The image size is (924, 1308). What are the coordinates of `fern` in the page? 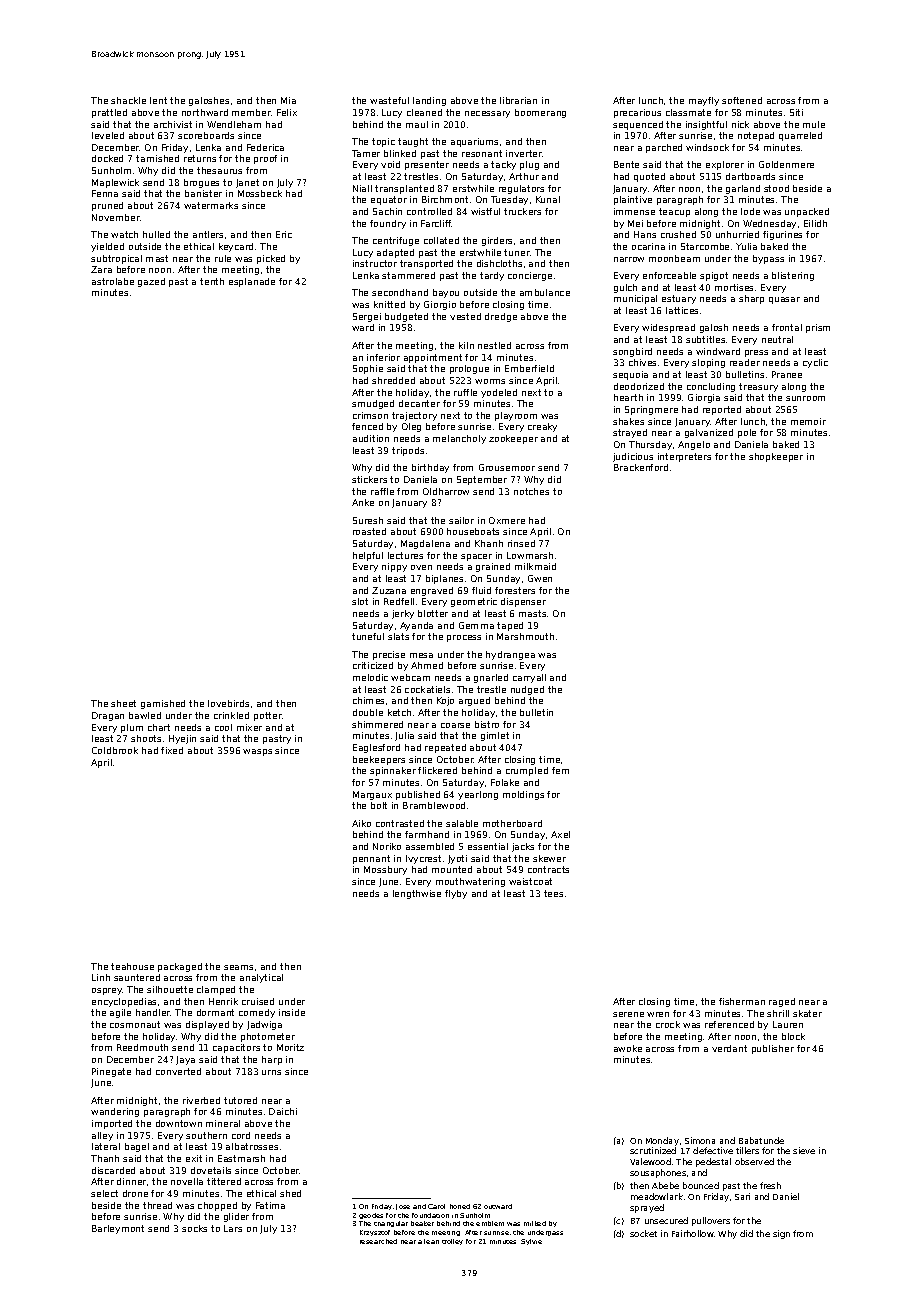 It's located at (560, 770).
